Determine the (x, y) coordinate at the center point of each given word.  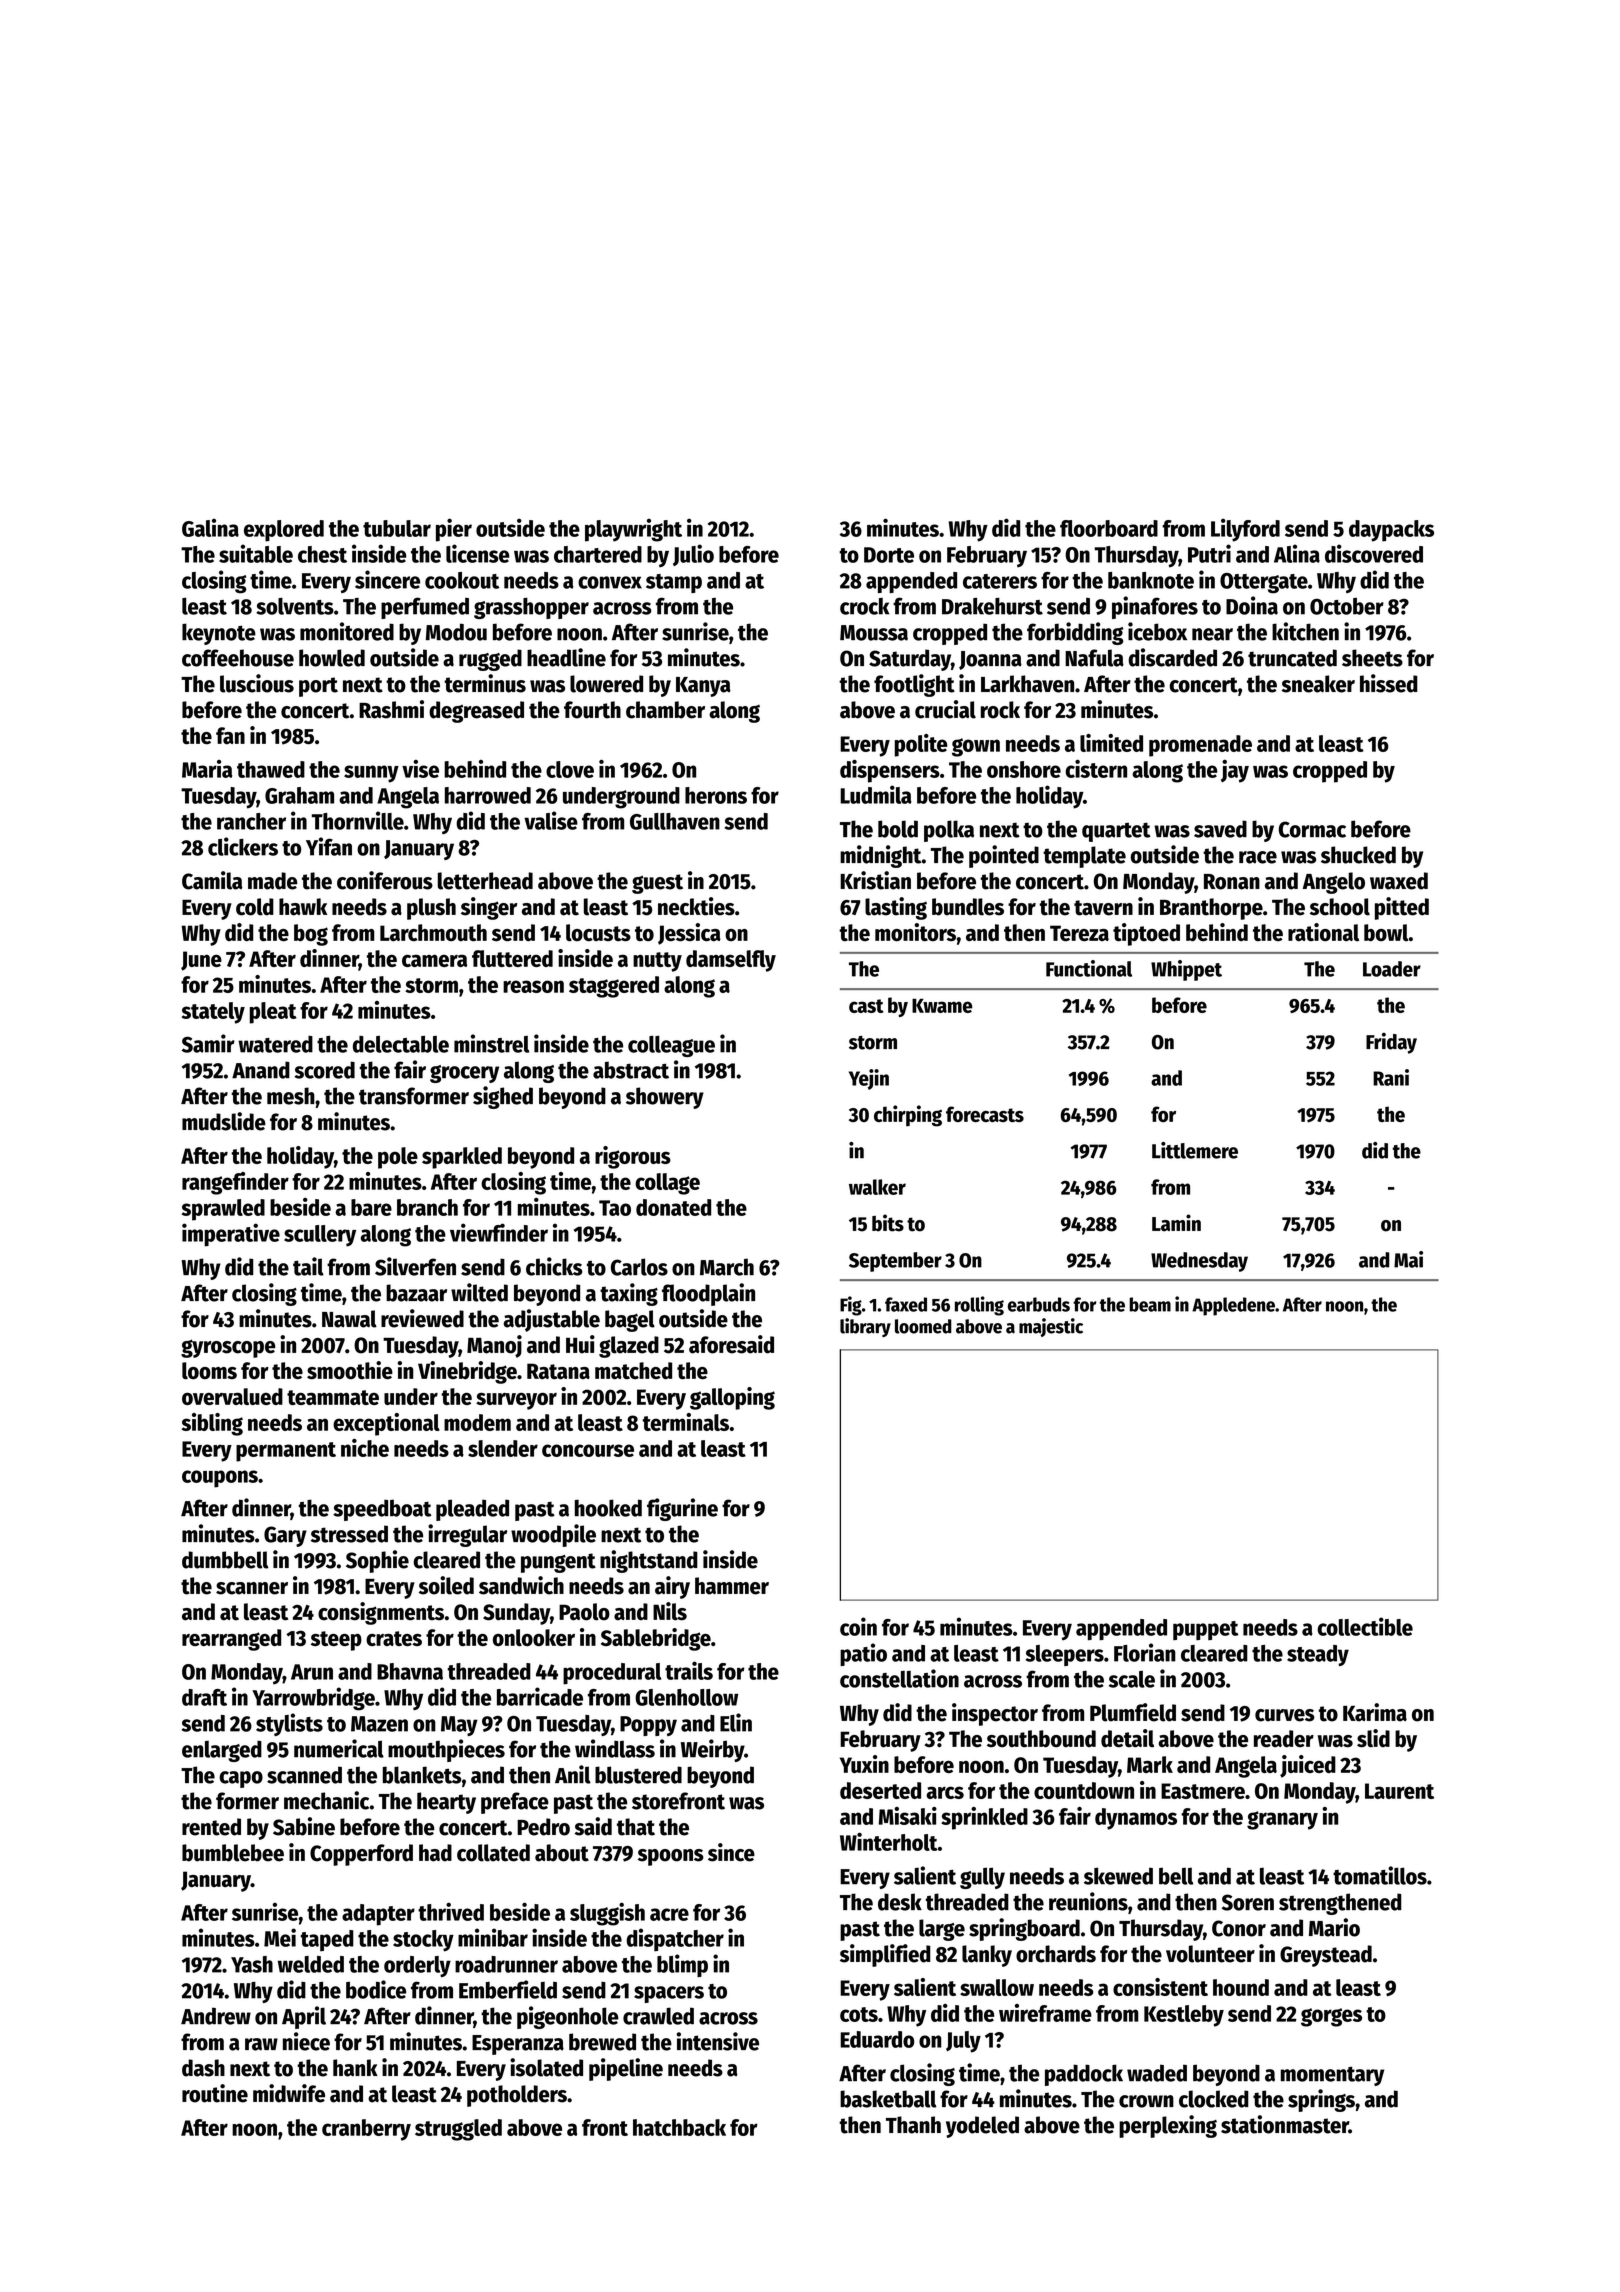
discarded (1172, 657)
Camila (212, 880)
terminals (686, 1422)
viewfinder (499, 1232)
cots (859, 2014)
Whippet (1186, 970)
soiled (446, 1585)
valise (551, 820)
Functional (1089, 968)
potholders (517, 2096)
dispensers (890, 771)
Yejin (869, 1079)
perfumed (425, 608)
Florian (1145, 1652)
